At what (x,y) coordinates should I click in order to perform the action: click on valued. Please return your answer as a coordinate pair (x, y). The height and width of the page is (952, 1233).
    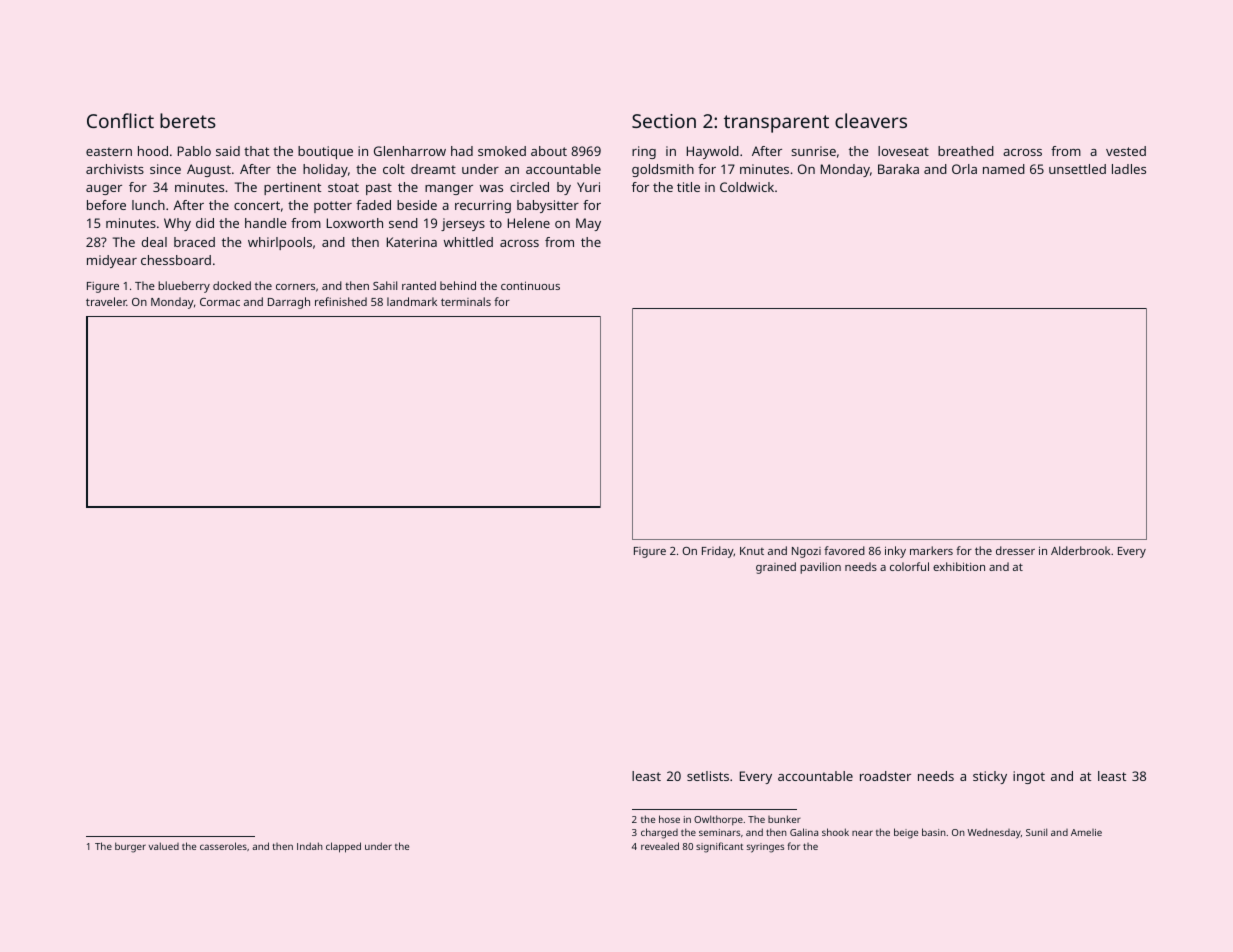
    Looking at the image, I should click on (164, 846).
